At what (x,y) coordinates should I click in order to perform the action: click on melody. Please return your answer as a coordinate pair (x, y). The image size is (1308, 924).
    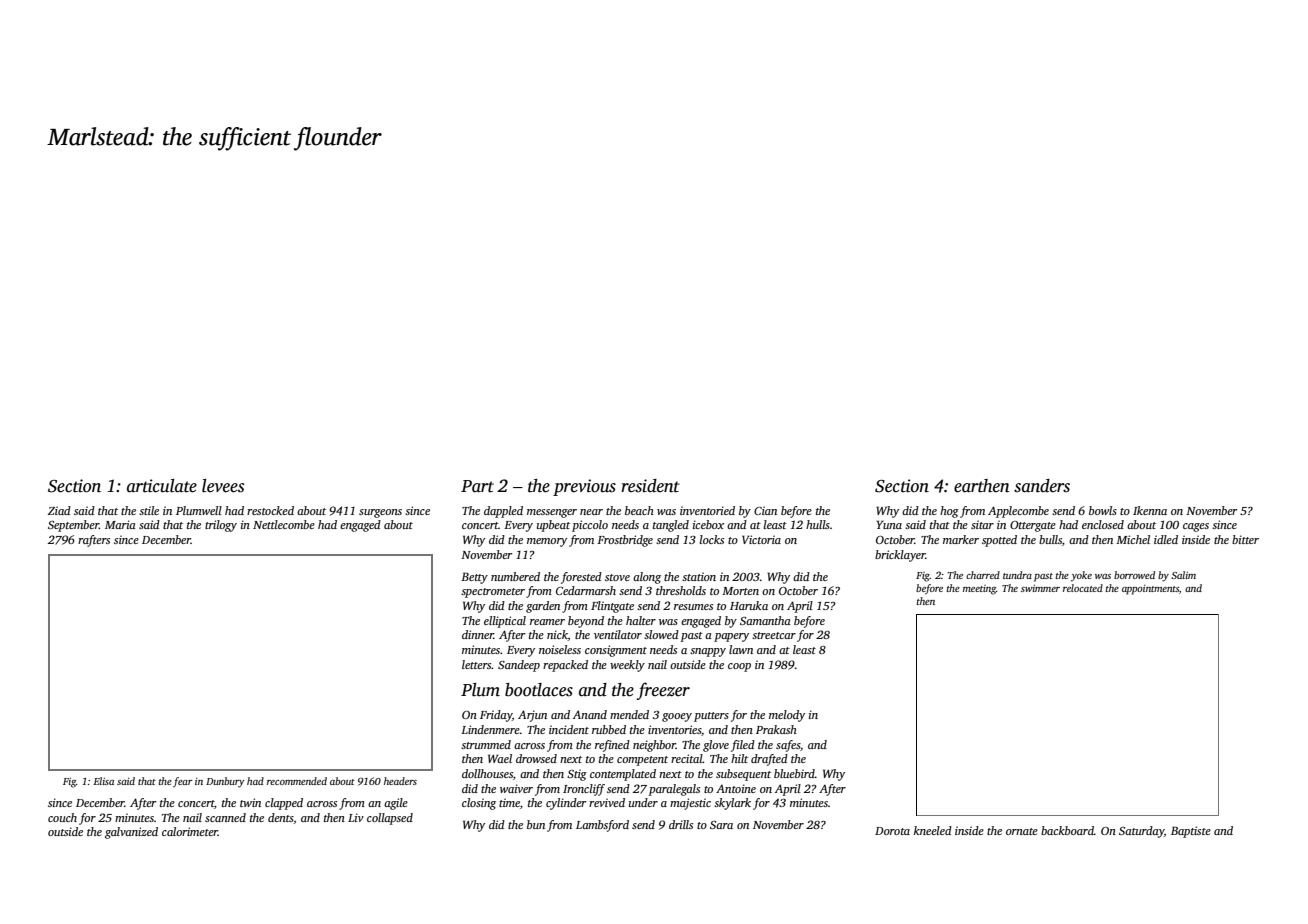
    Looking at the image, I should click on (787, 716).
